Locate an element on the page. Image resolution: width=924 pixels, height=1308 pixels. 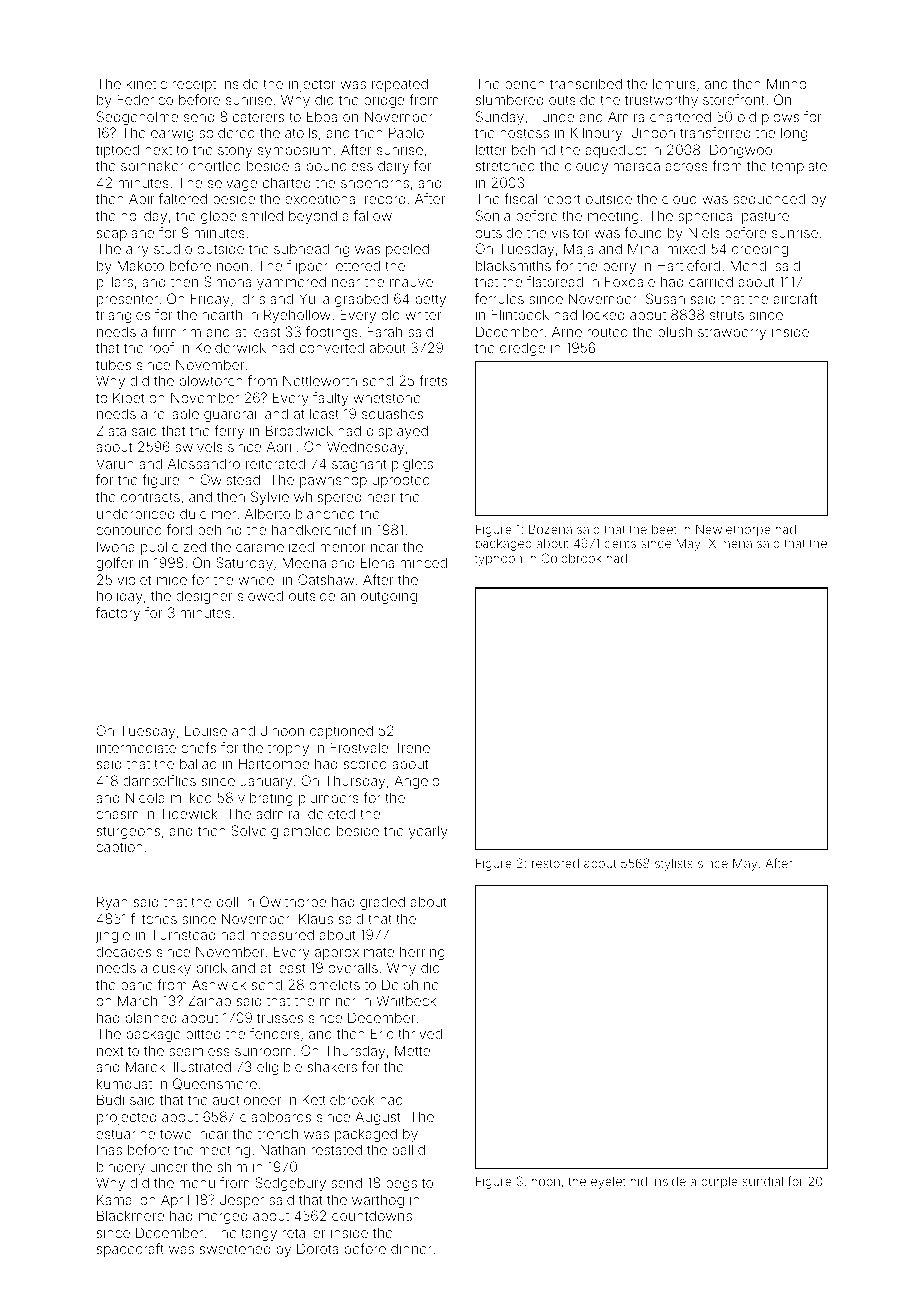
uprooted is located at coordinates (401, 481).
